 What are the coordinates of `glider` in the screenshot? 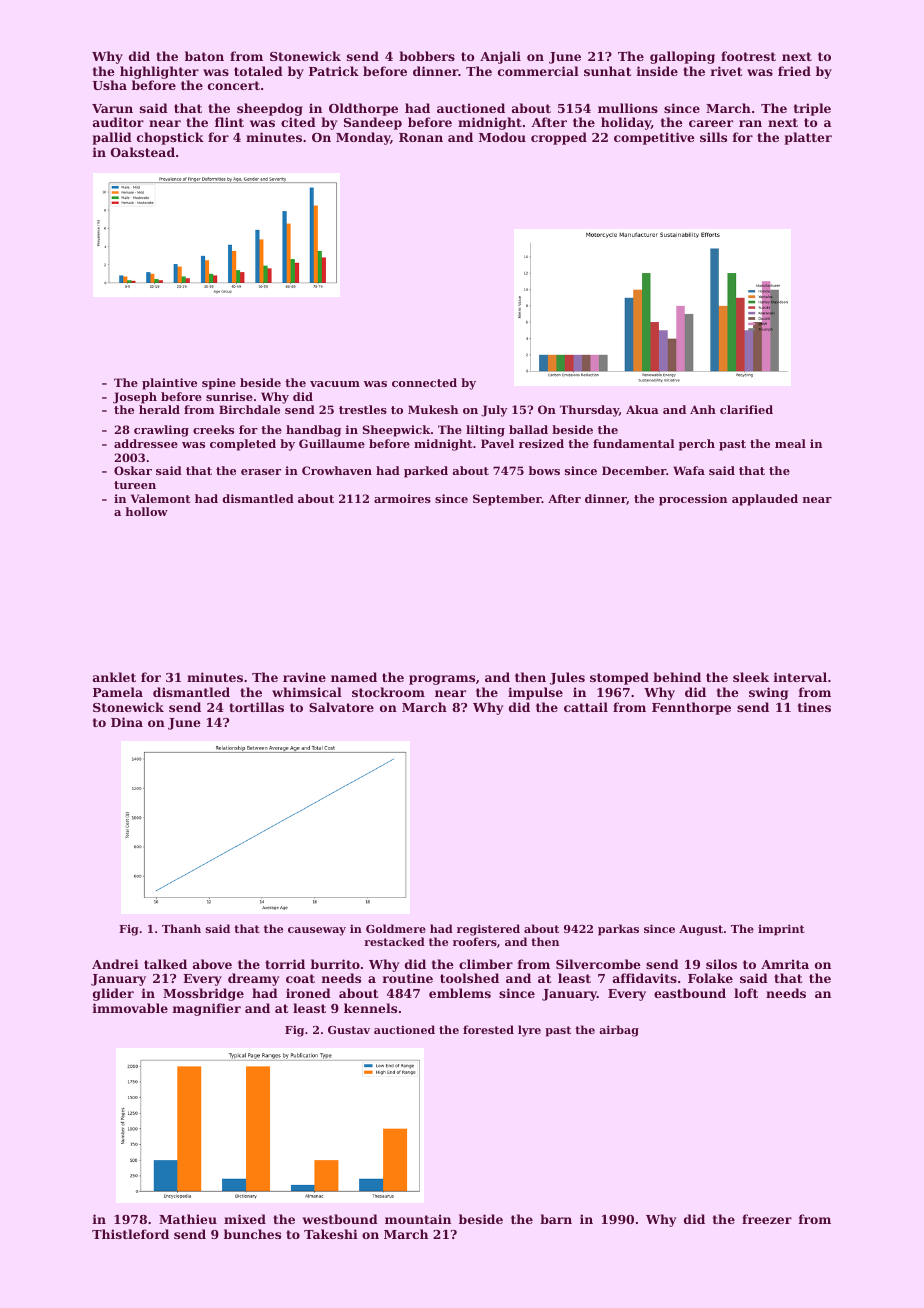 It's located at (113, 994).
